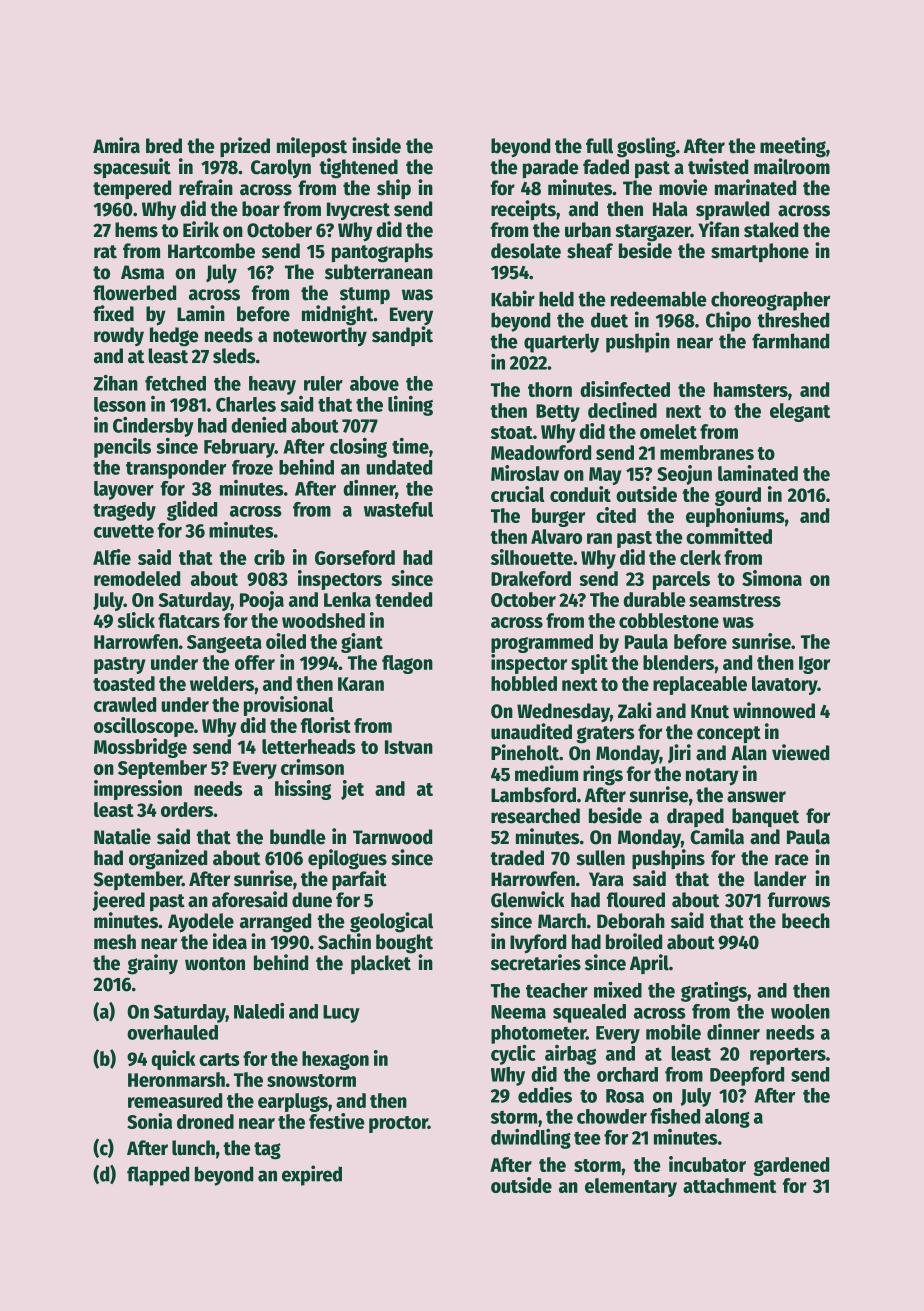  Describe the element at coordinates (531, 731) in the screenshot. I see `unaudited` at that location.
